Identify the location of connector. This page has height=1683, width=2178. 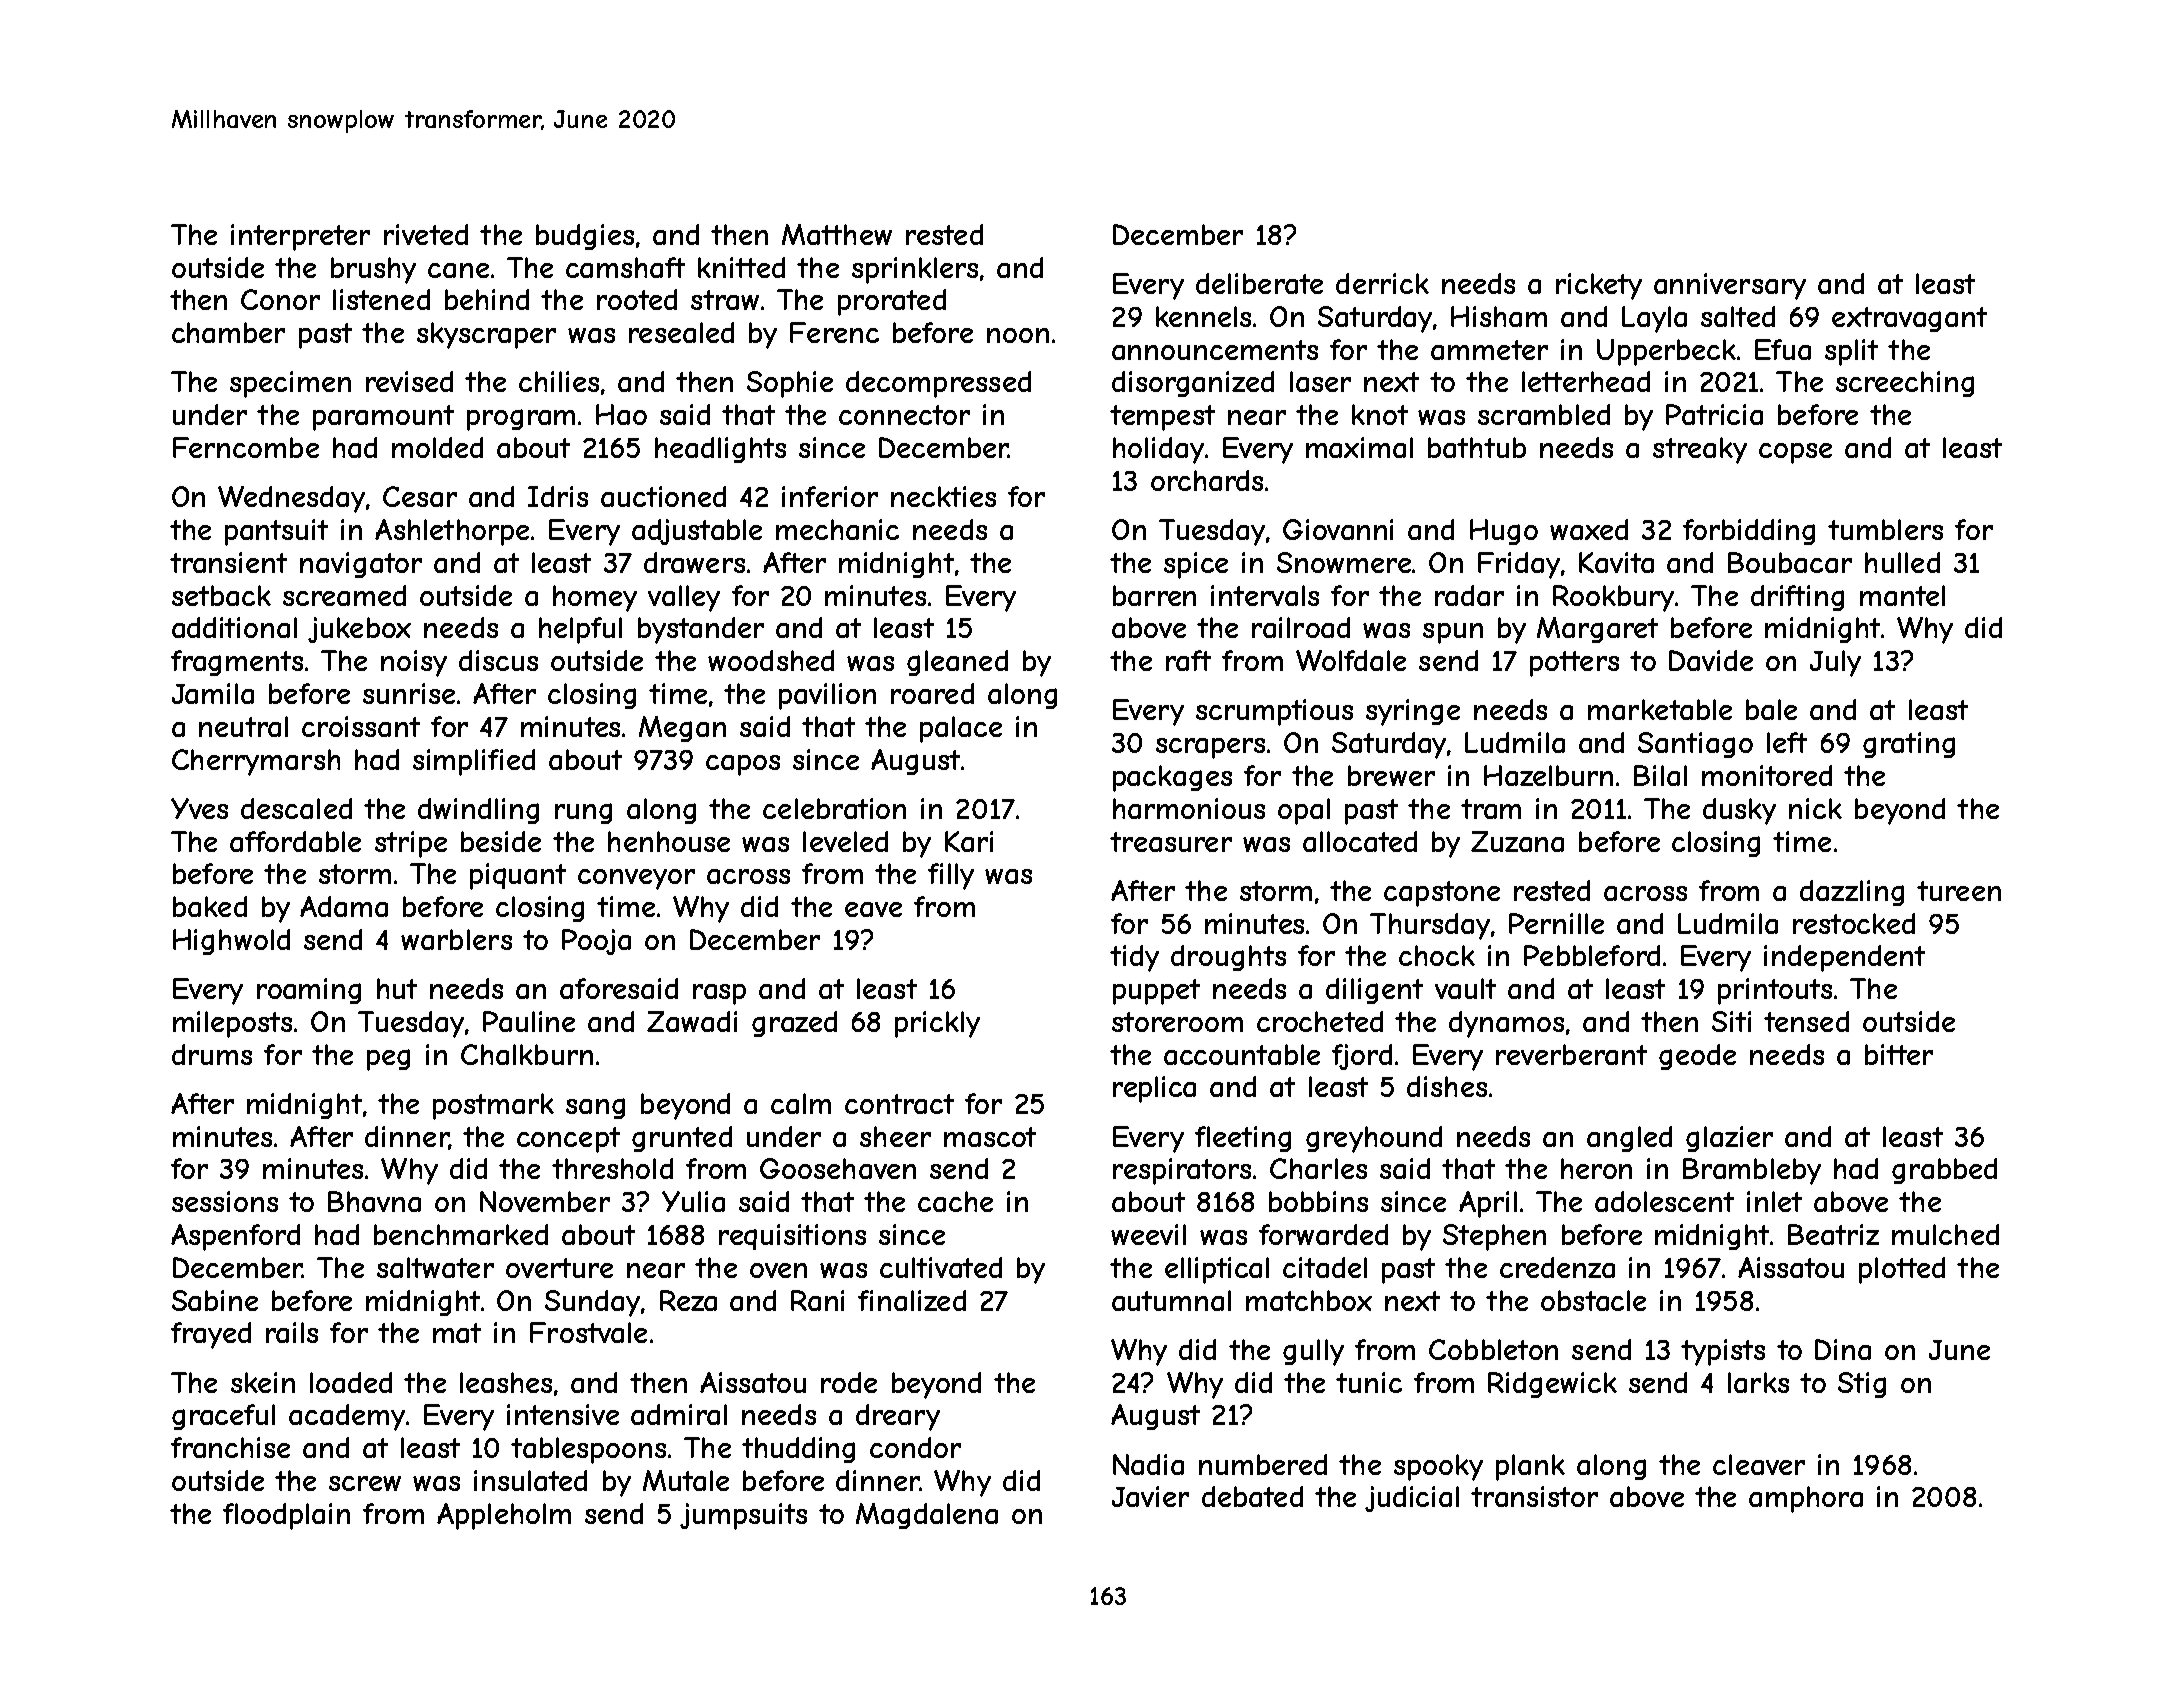
(904, 415).
